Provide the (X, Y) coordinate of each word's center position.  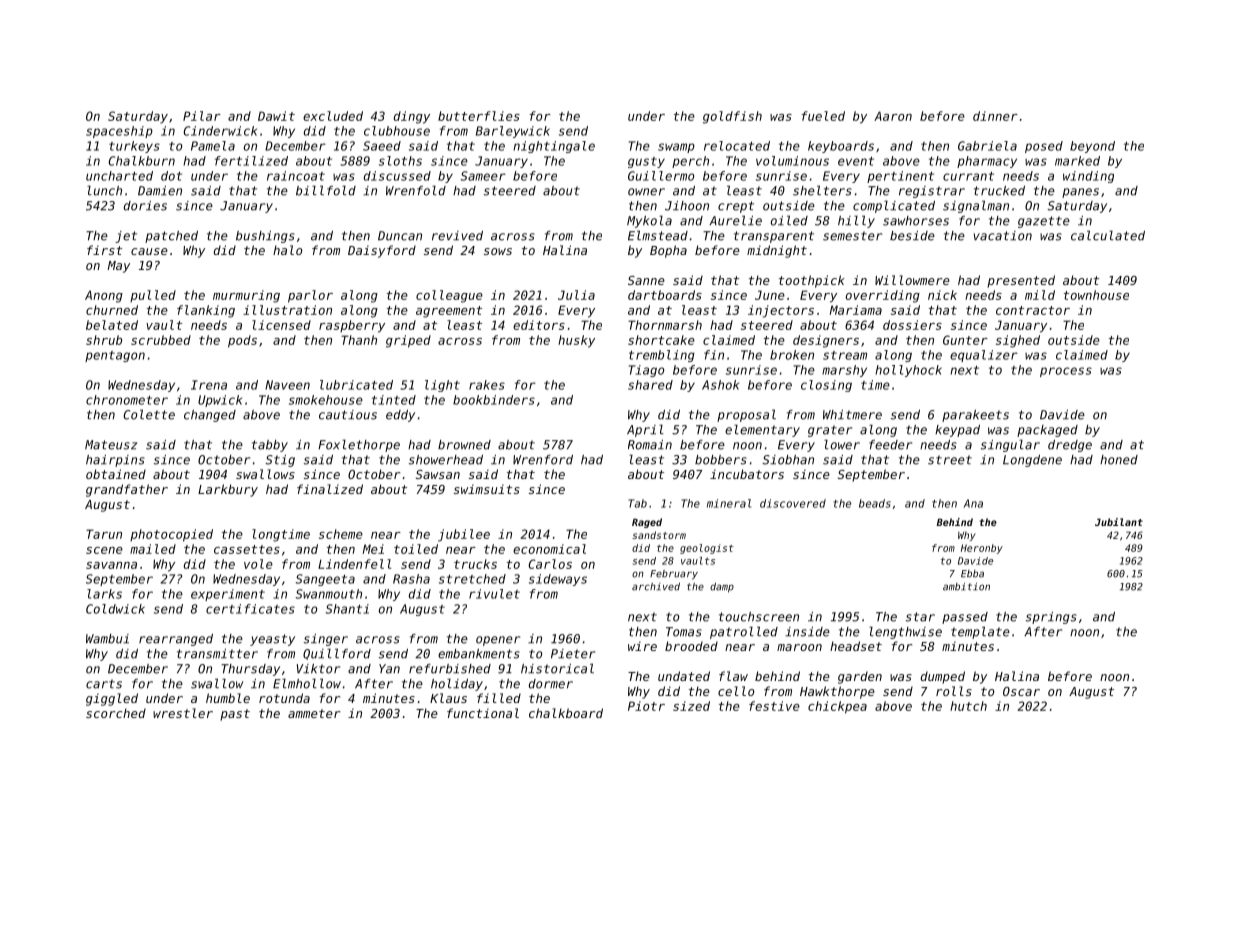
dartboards (665, 295)
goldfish (732, 117)
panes (1080, 193)
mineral (729, 503)
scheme (341, 534)
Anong (104, 296)
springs (1051, 618)
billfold (326, 190)
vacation (1003, 236)
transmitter (217, 654)
